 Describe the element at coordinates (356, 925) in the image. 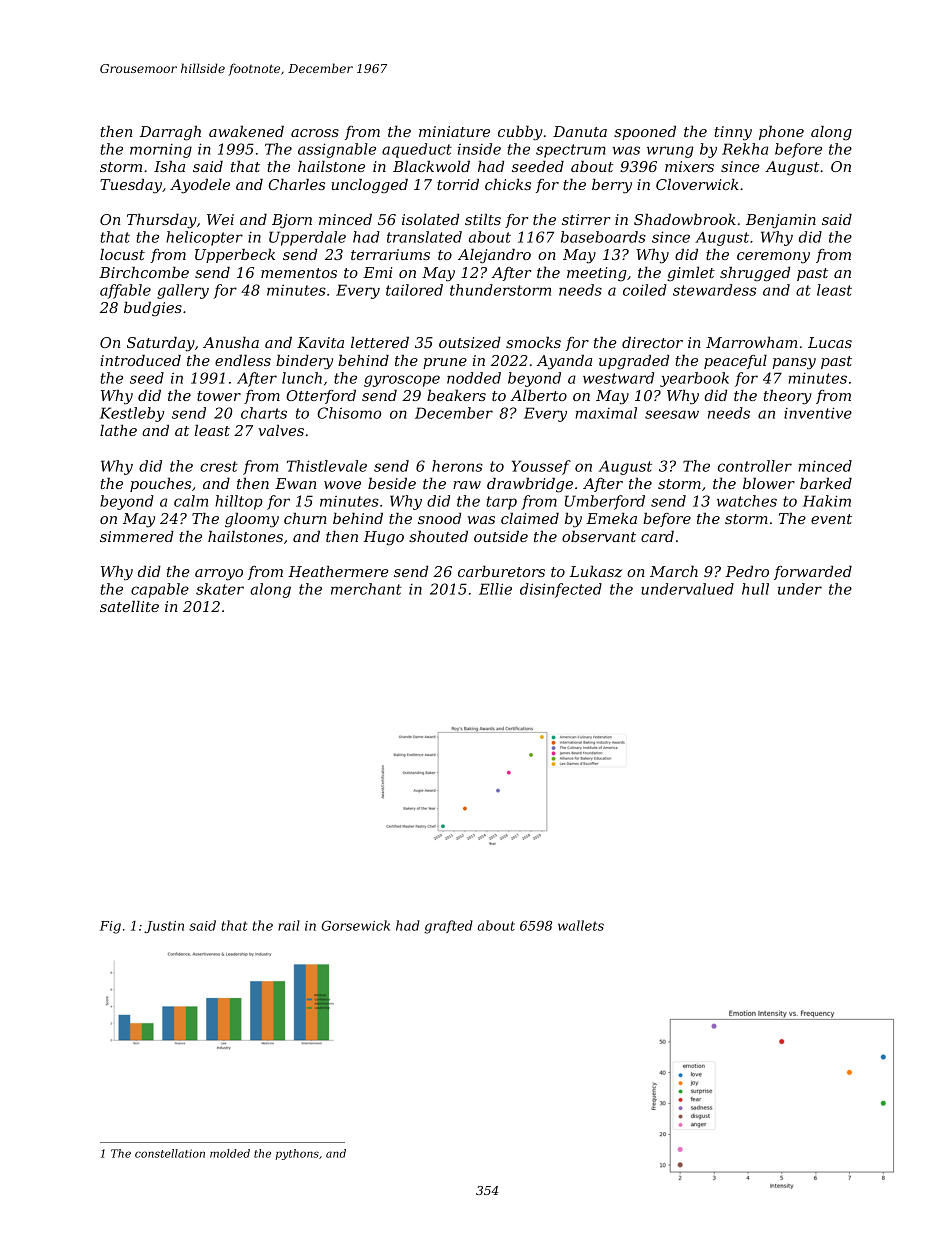

I see `Gorsewick` at that location.
